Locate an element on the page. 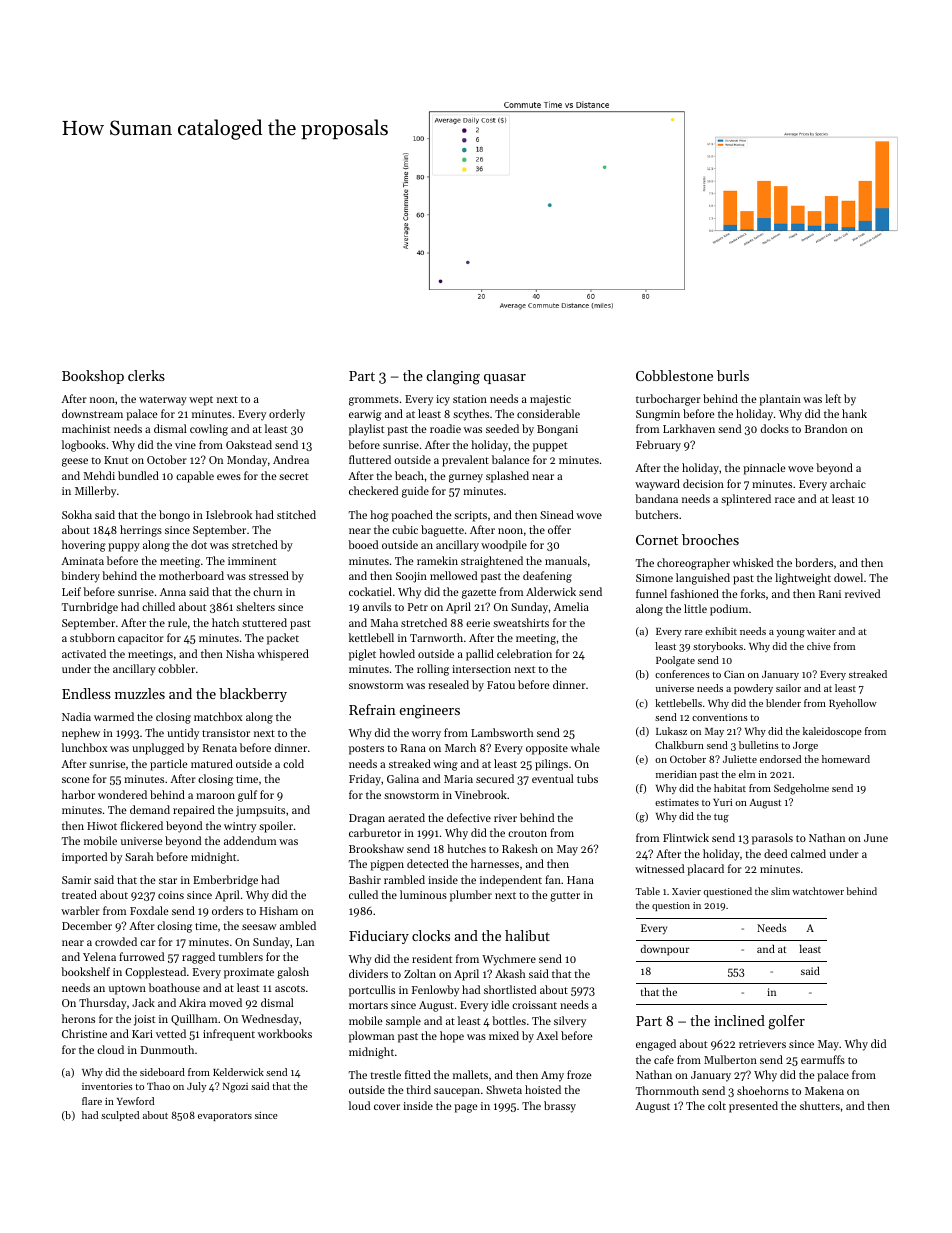 Image resolution: width=952 pixels, height=1233 pixels. Brandon is located at coordinates (826, 428).
